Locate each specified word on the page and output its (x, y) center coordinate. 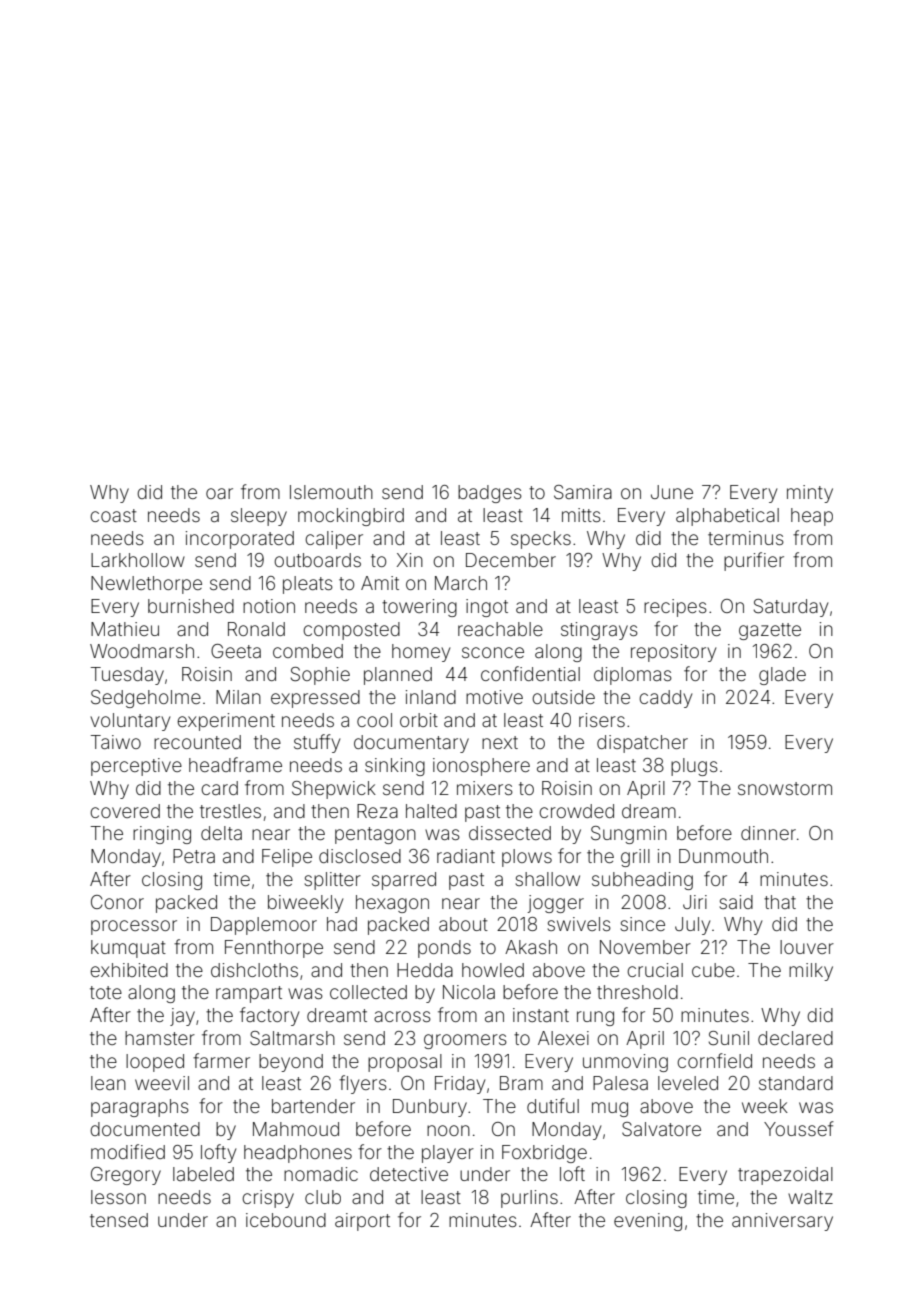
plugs (694, 767)
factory (269, 1016)
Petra (194, 856)
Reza (377, 811)
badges (490, 494)
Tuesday (127, 676)
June (672, 492)
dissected (510, 833)
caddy (665, 699)
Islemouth (331, 492)
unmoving (625, 1063)
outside (563, 697)
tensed (119, 1220)
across (402, 1016)
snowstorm (785, 788)
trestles (230, 811)
